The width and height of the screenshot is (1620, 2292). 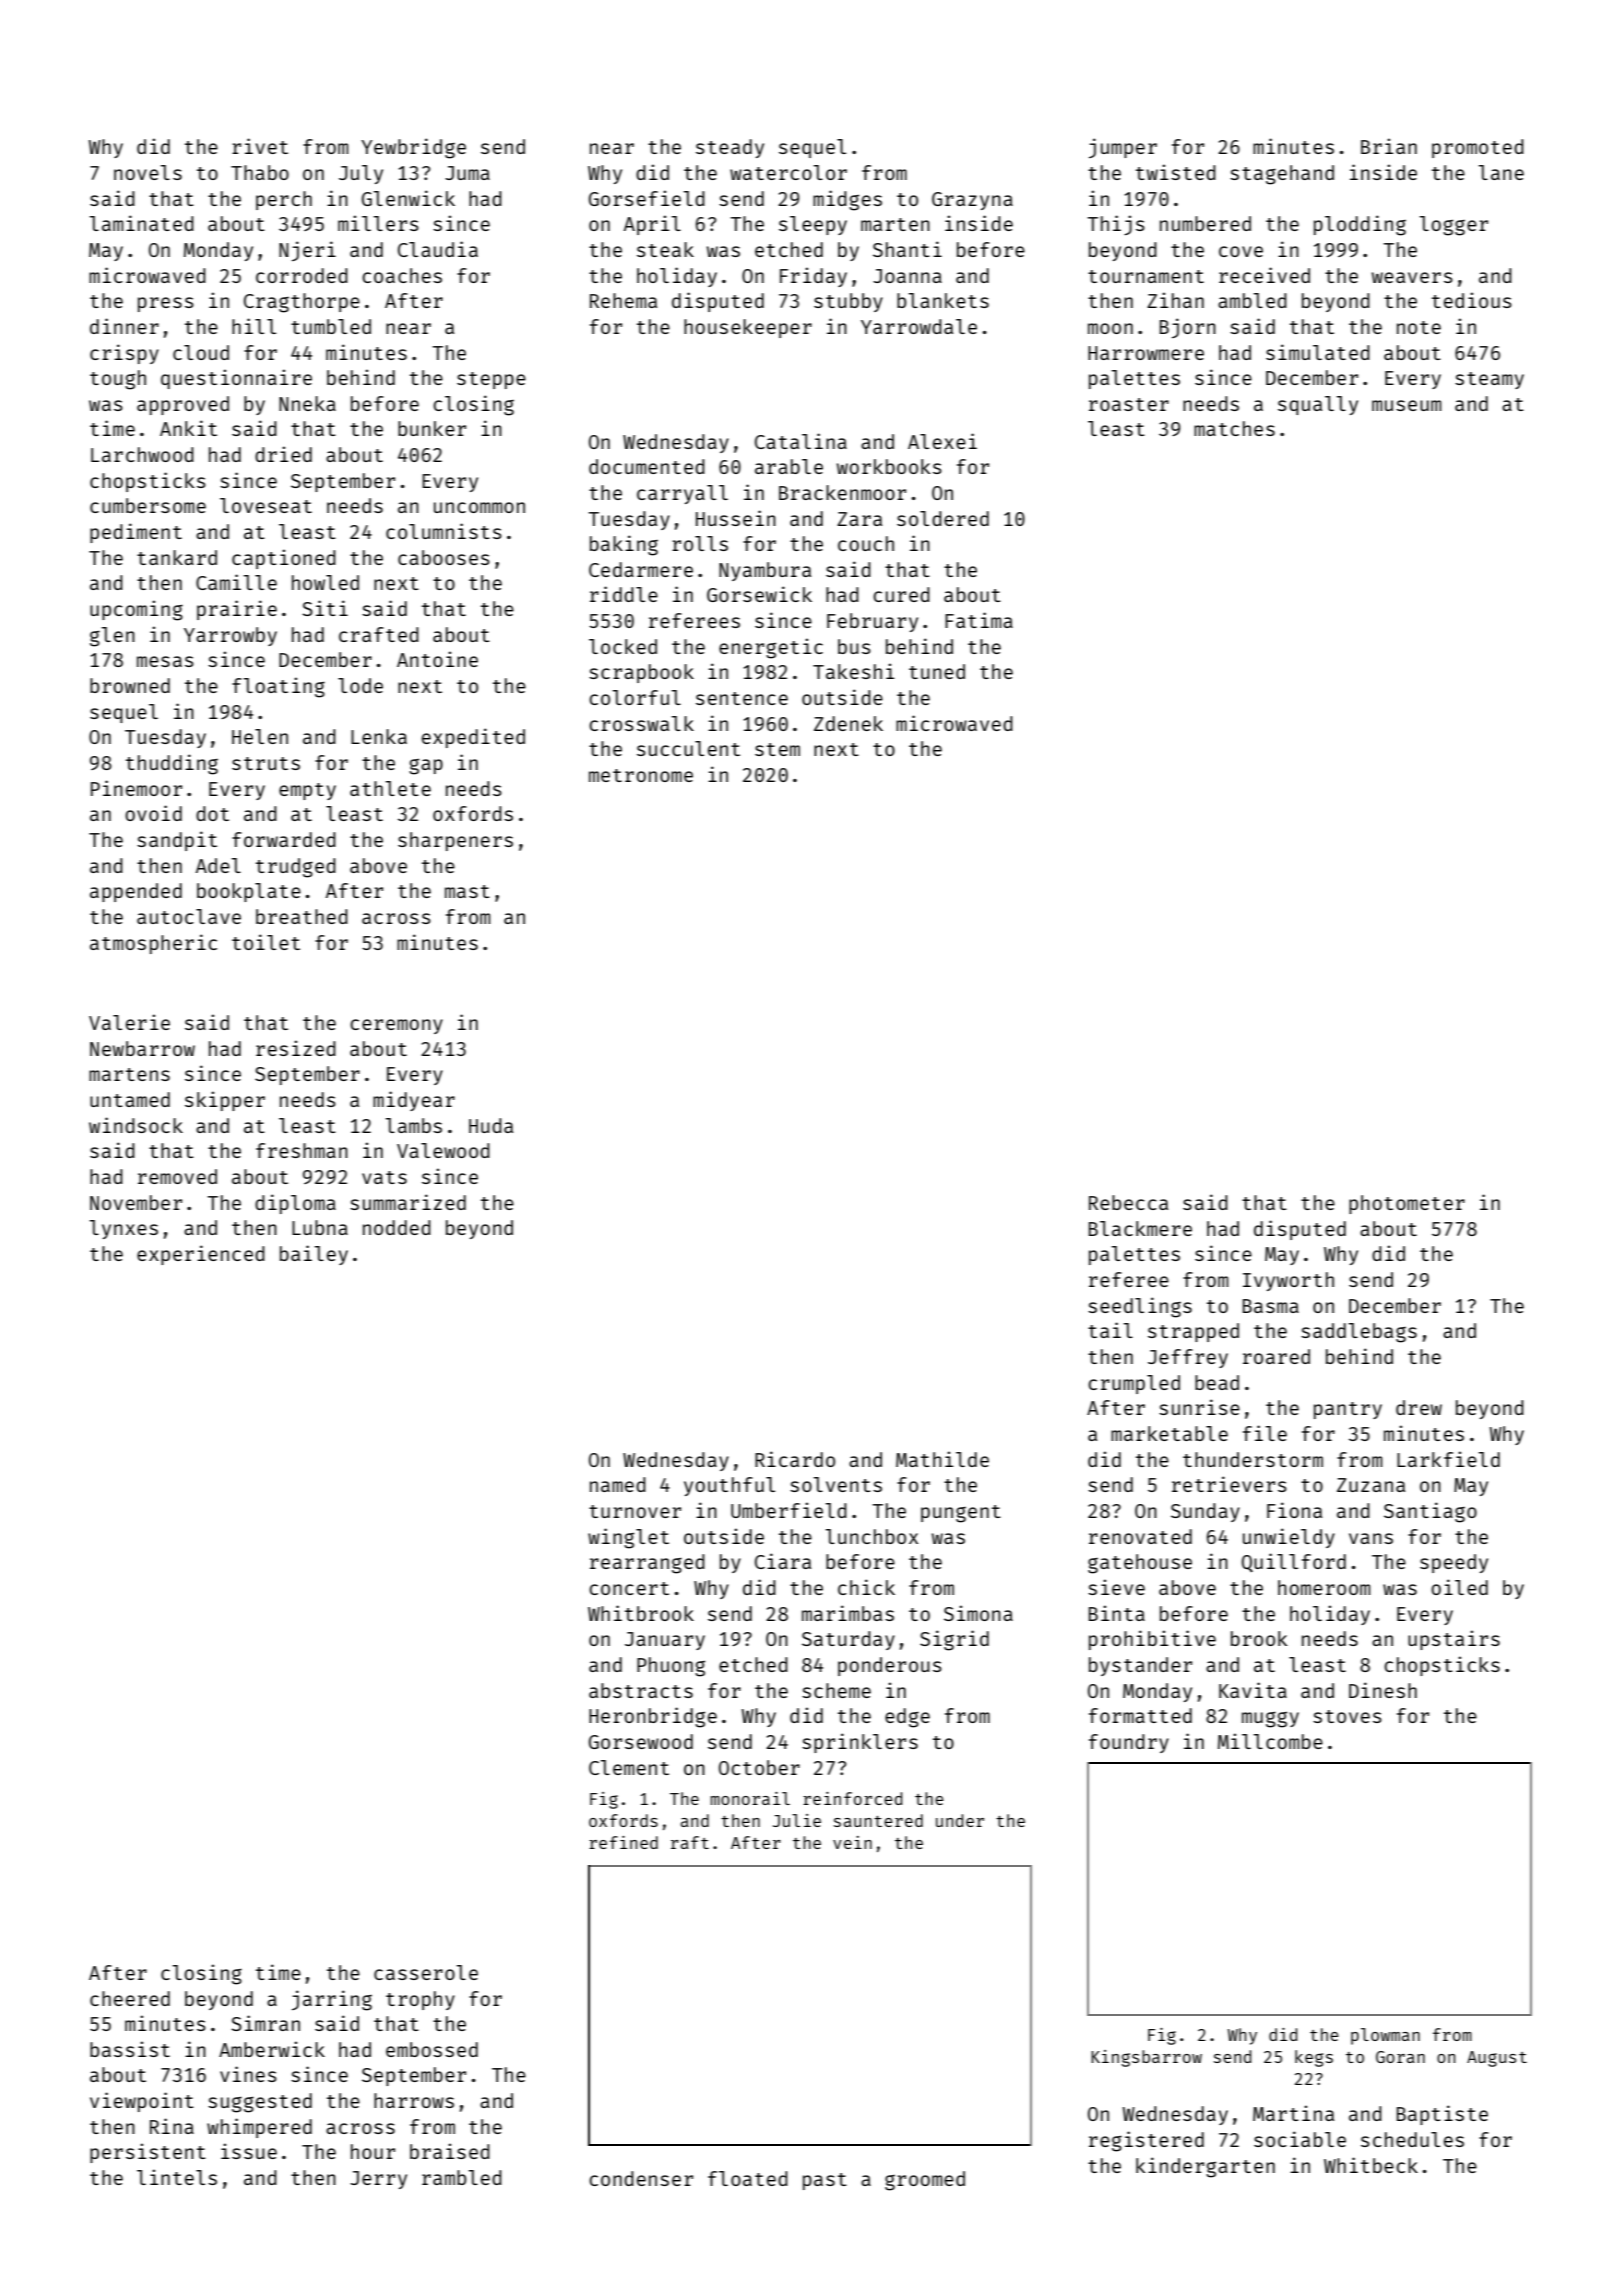 I want to click on novels, so click(x=148, y=172).
